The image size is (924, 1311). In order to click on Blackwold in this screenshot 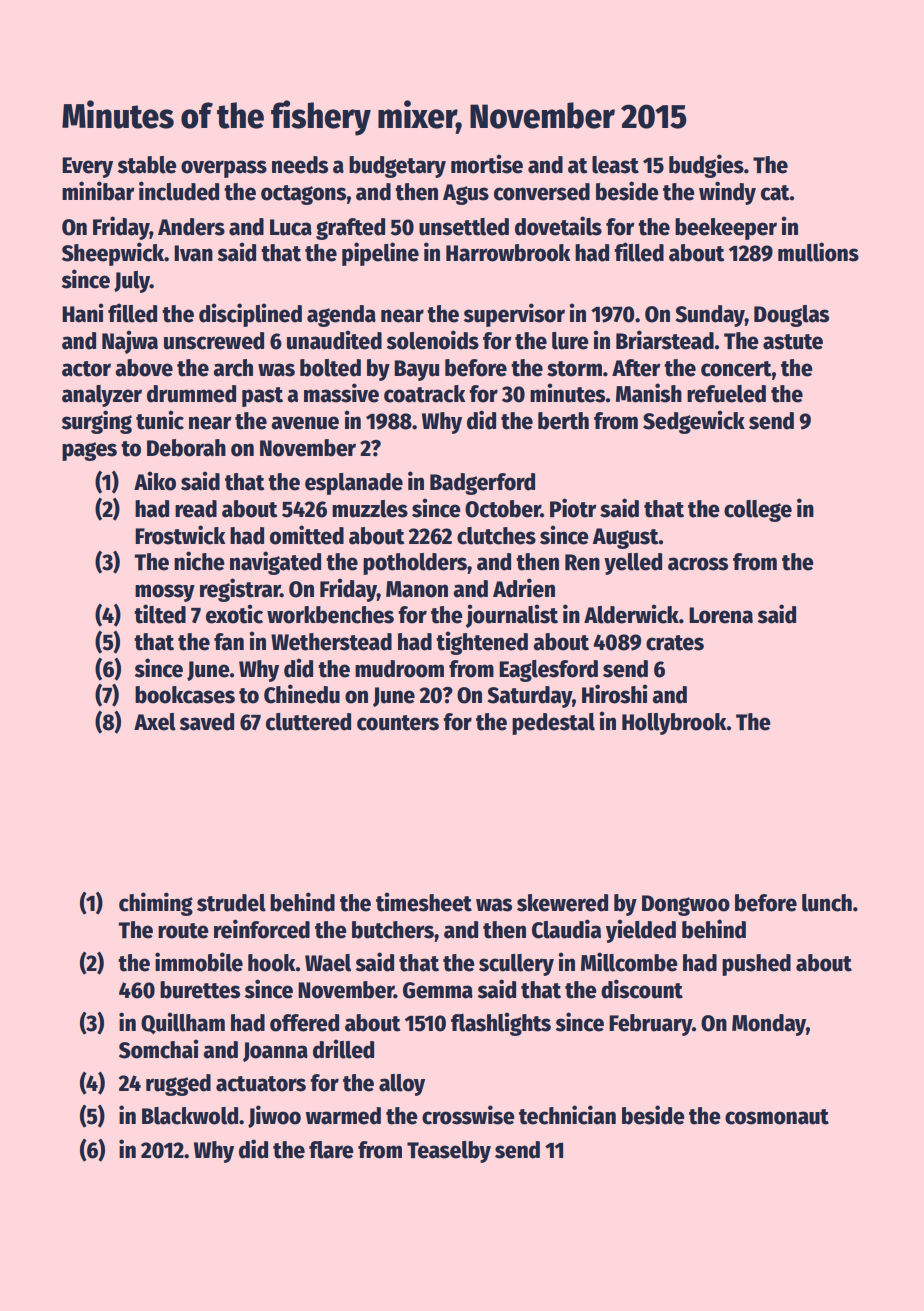, I will do `click(190, 1116)`.
